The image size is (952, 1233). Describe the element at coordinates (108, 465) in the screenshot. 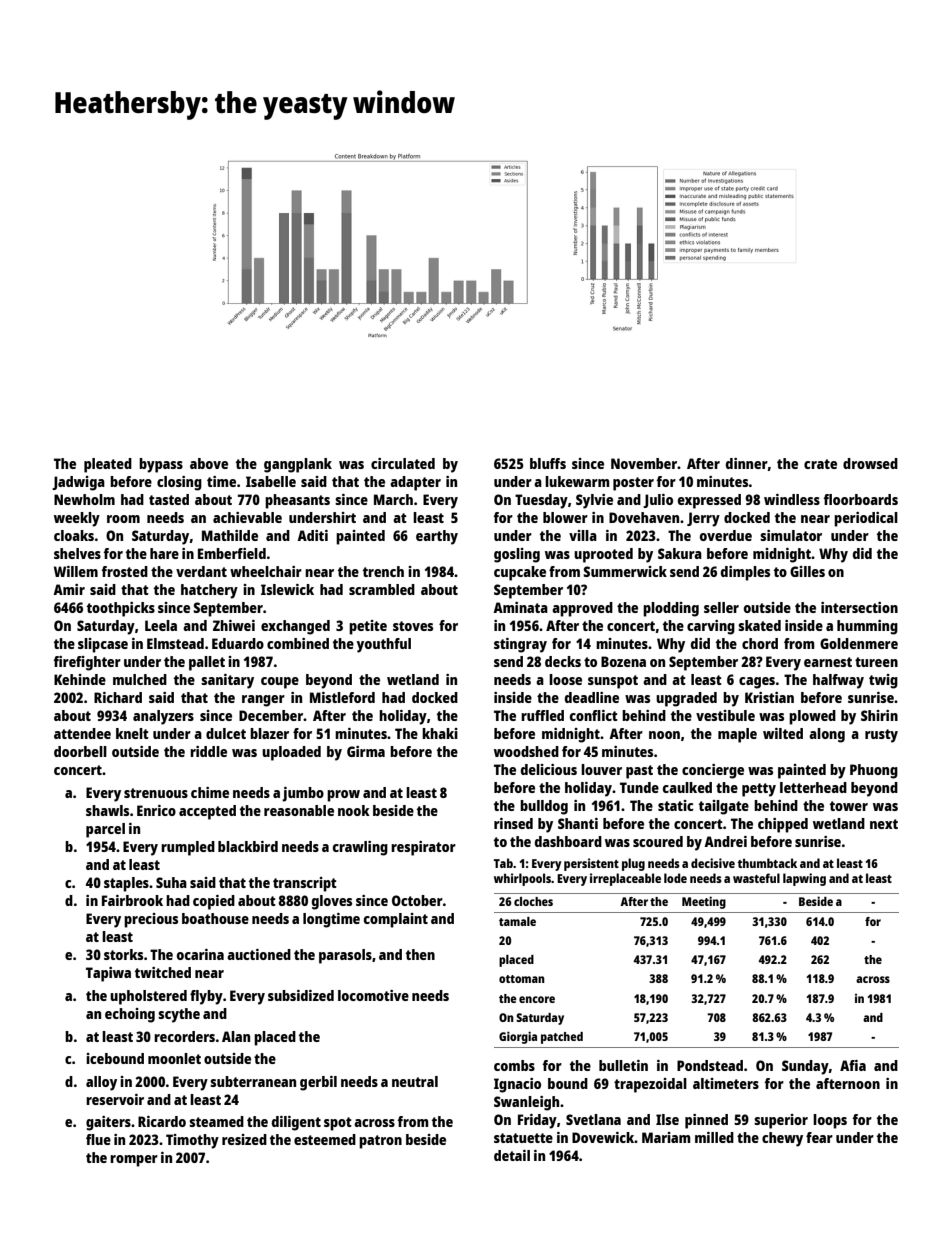

I see `pleated` at that location.
